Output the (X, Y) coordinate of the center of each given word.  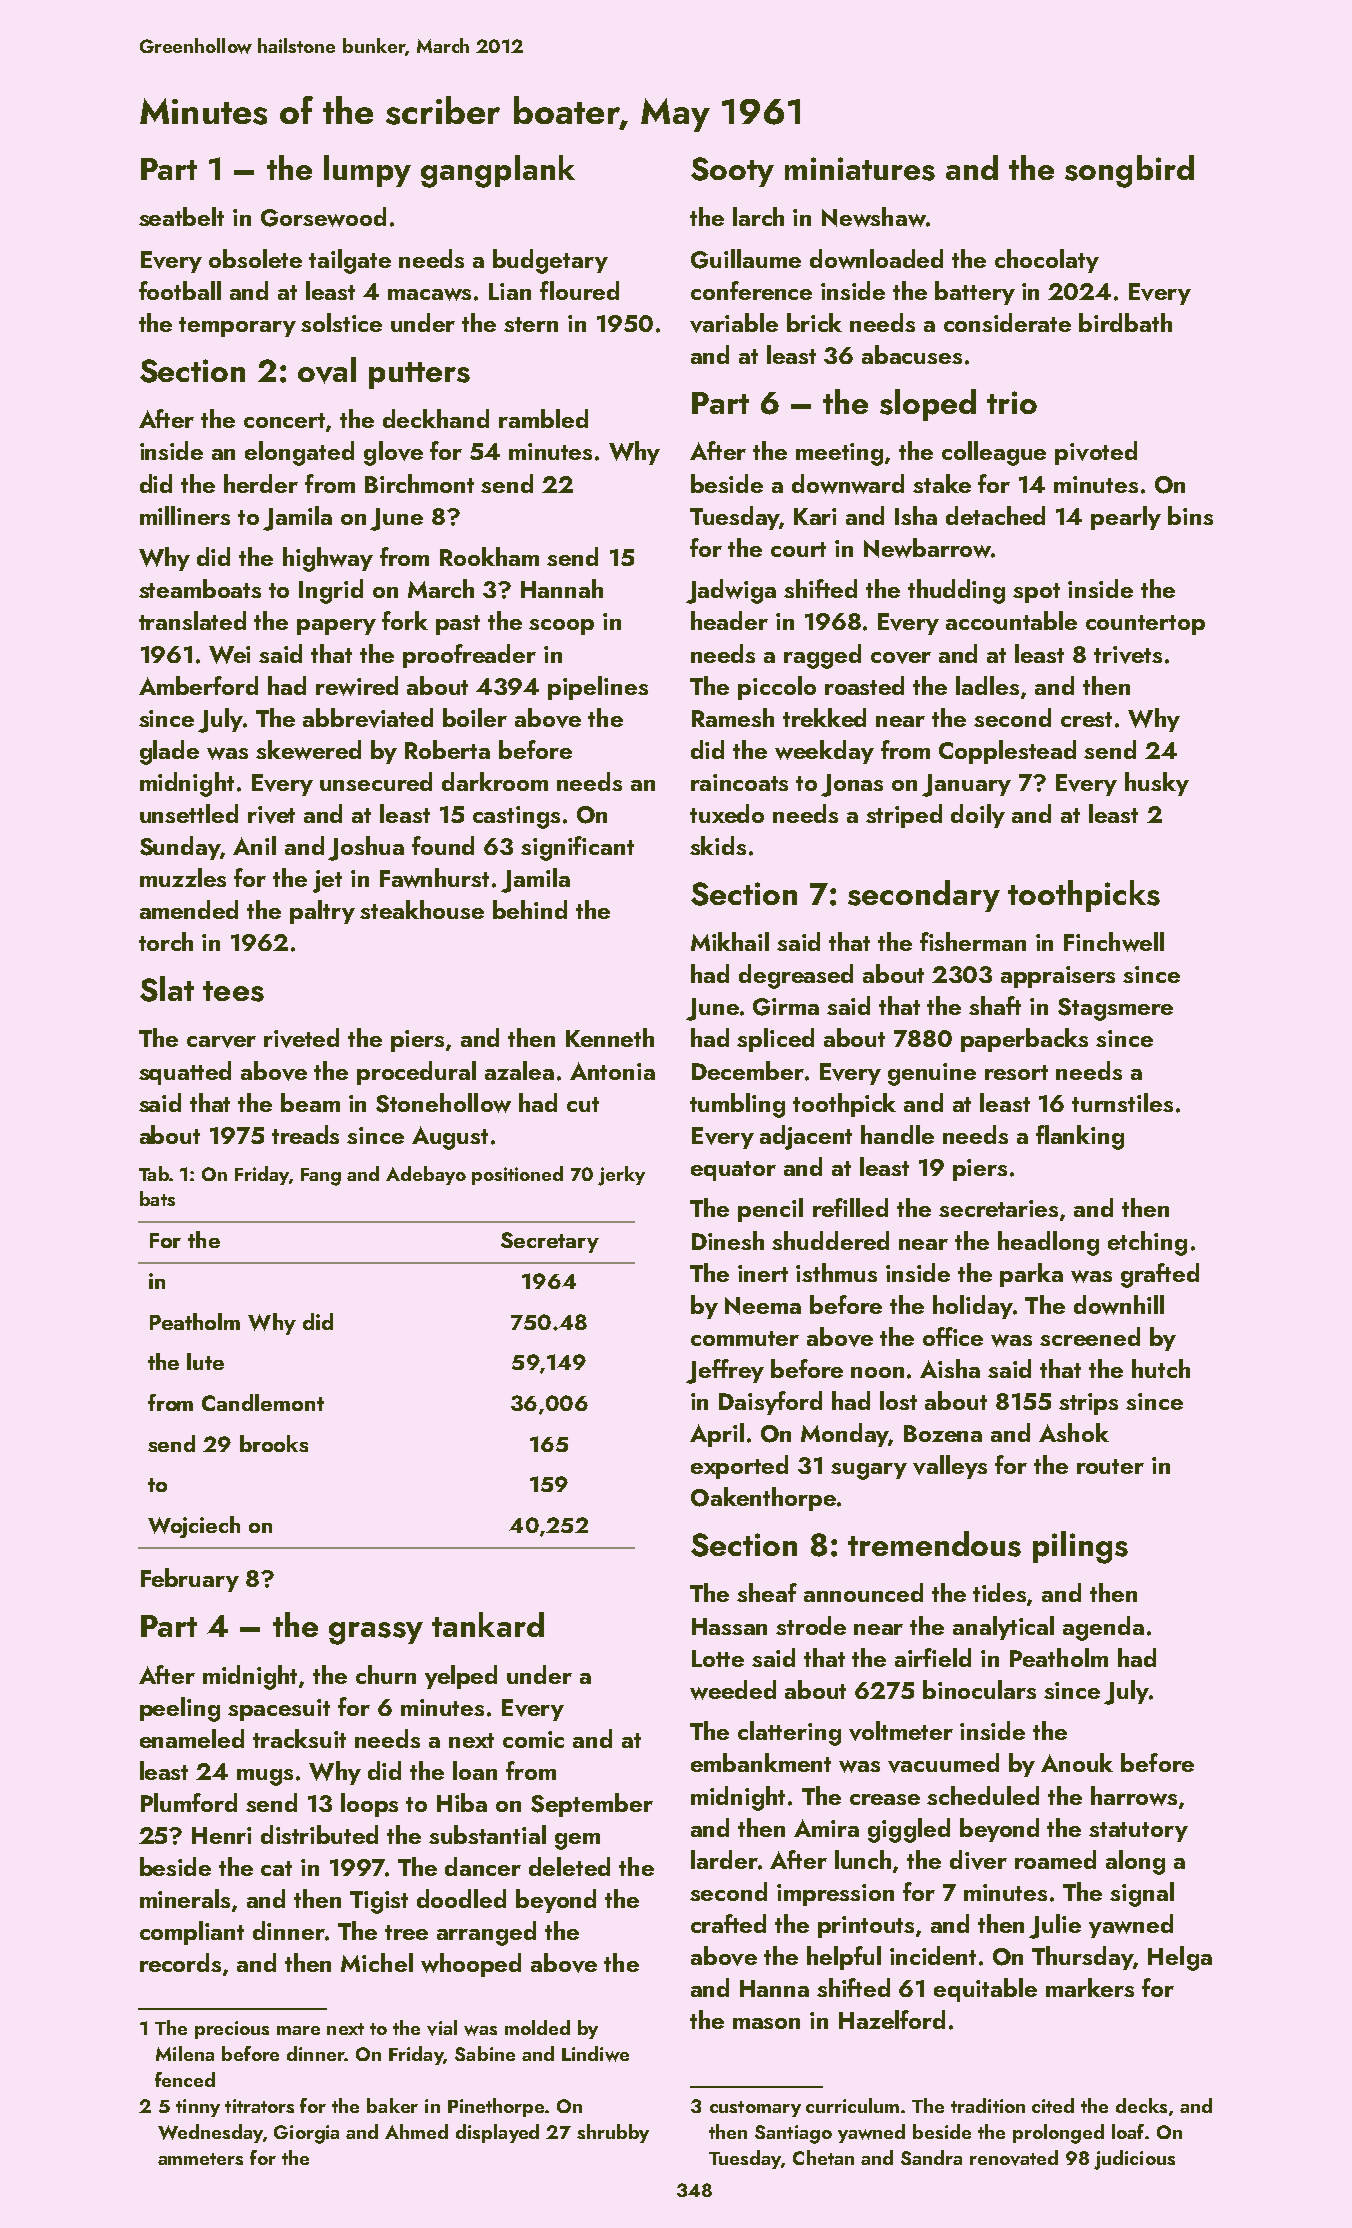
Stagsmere (1115, 1009)
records (180, 1962)
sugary (869, 1471)
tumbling (737, 1105)
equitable (985, 1990)
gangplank (498, 171)
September (592, 1805)
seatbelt (181, 216)
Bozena (943, 1433)
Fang (321, 1177)
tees (233, 991)
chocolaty (1047, 261)
